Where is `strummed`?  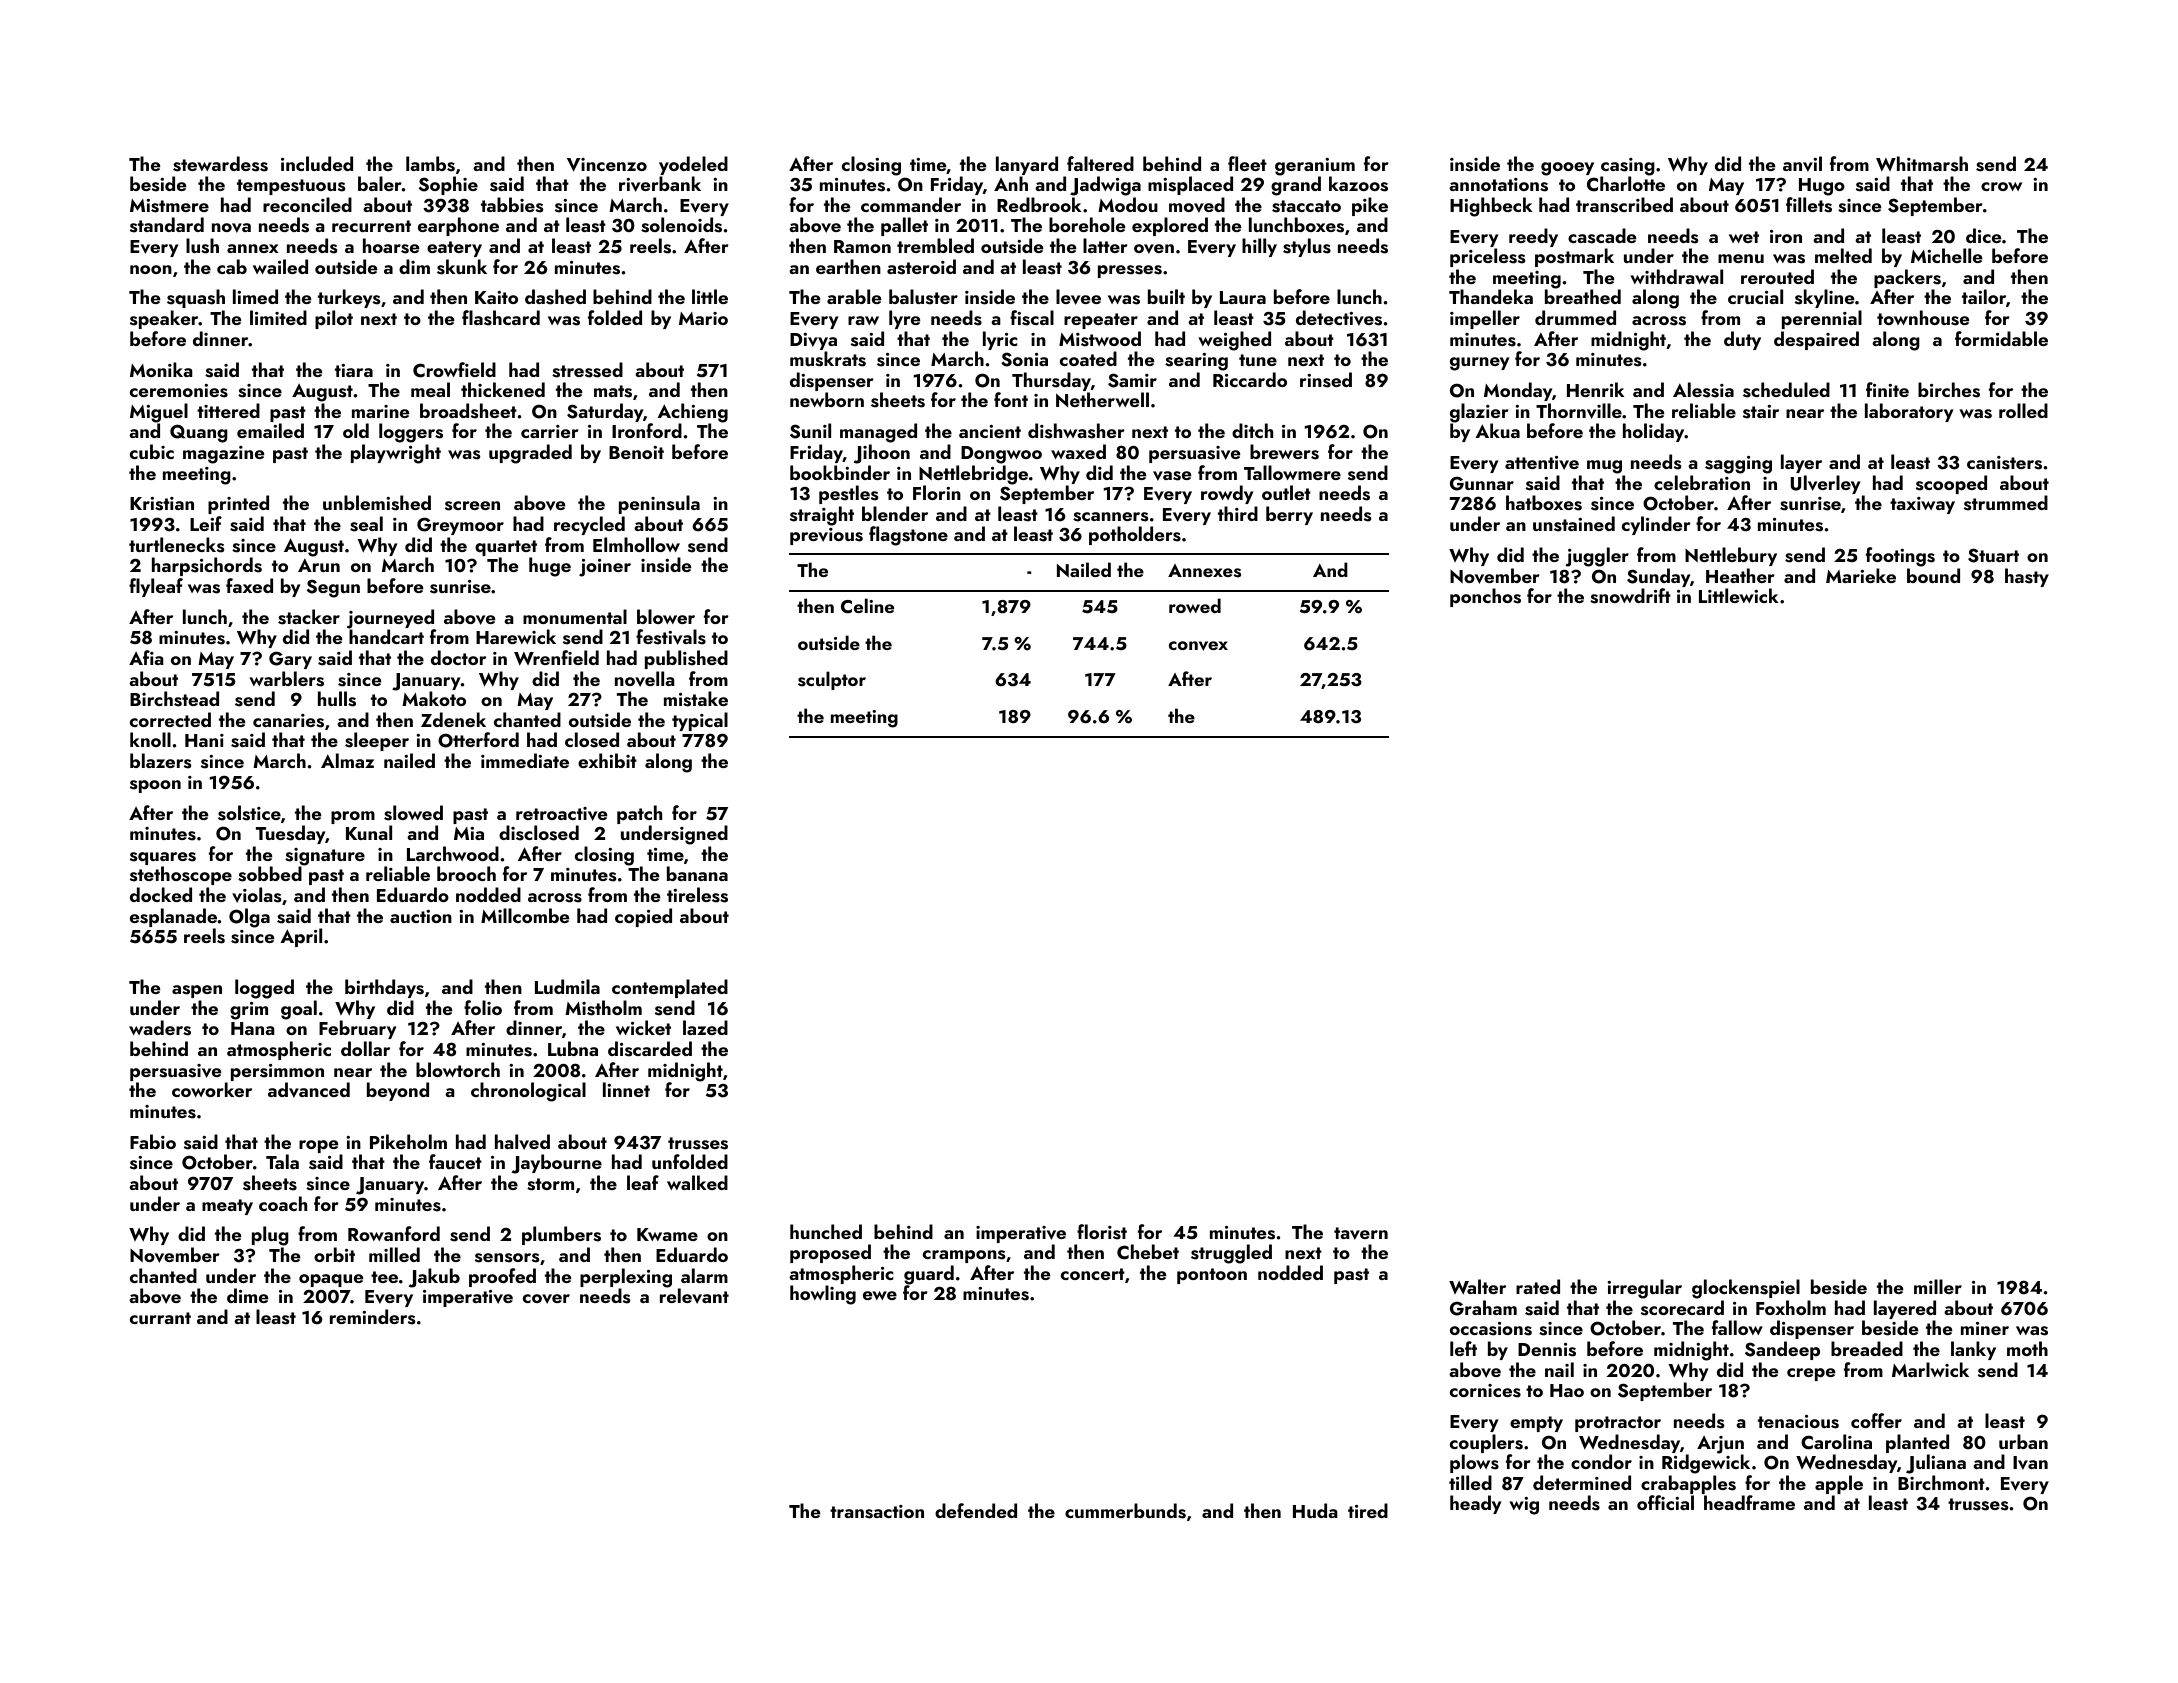 strummed is located at coordinates (2006, 503).
